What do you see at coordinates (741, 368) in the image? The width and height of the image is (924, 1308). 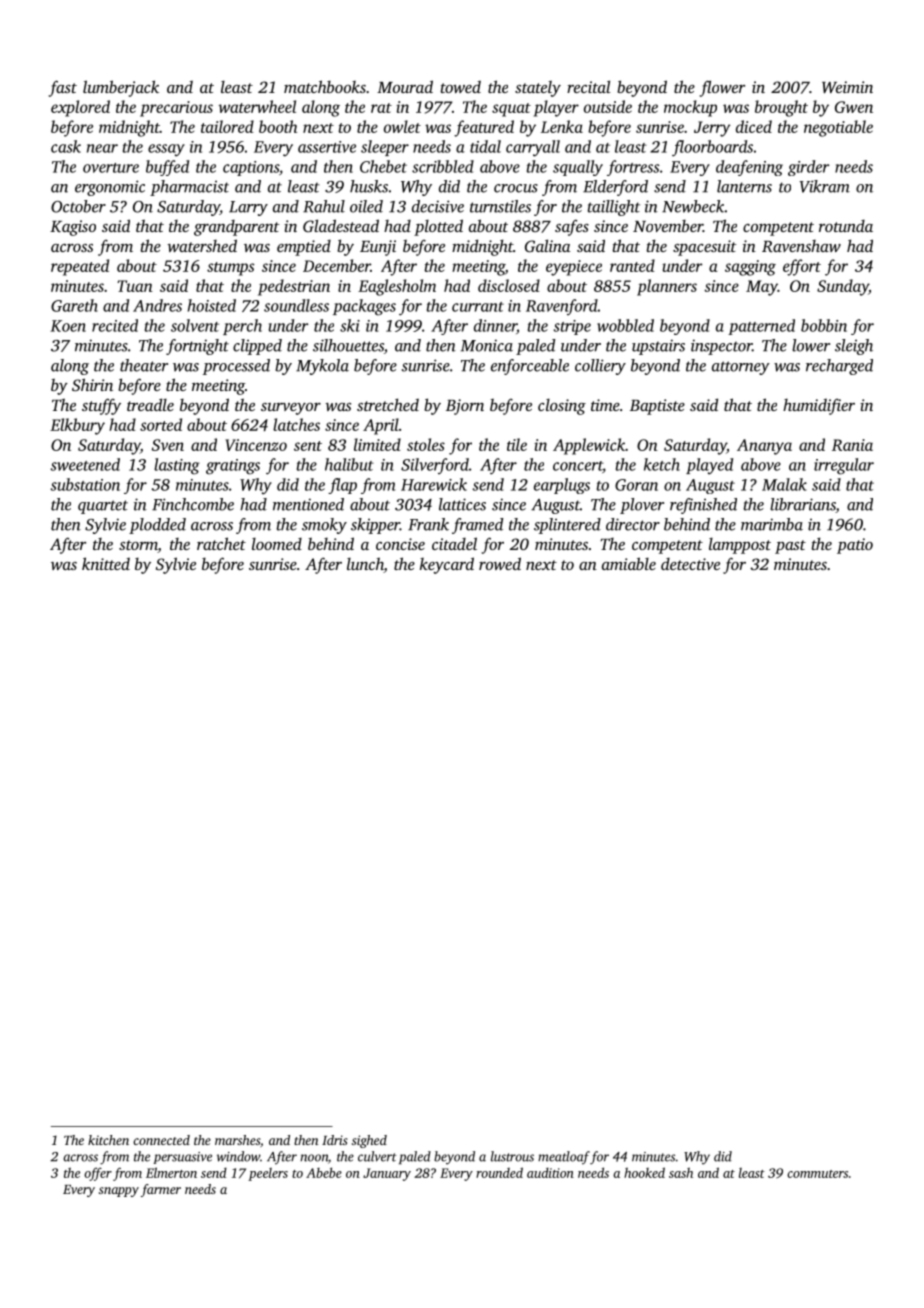 I see `attorney` at bounding box center [741, 368].
